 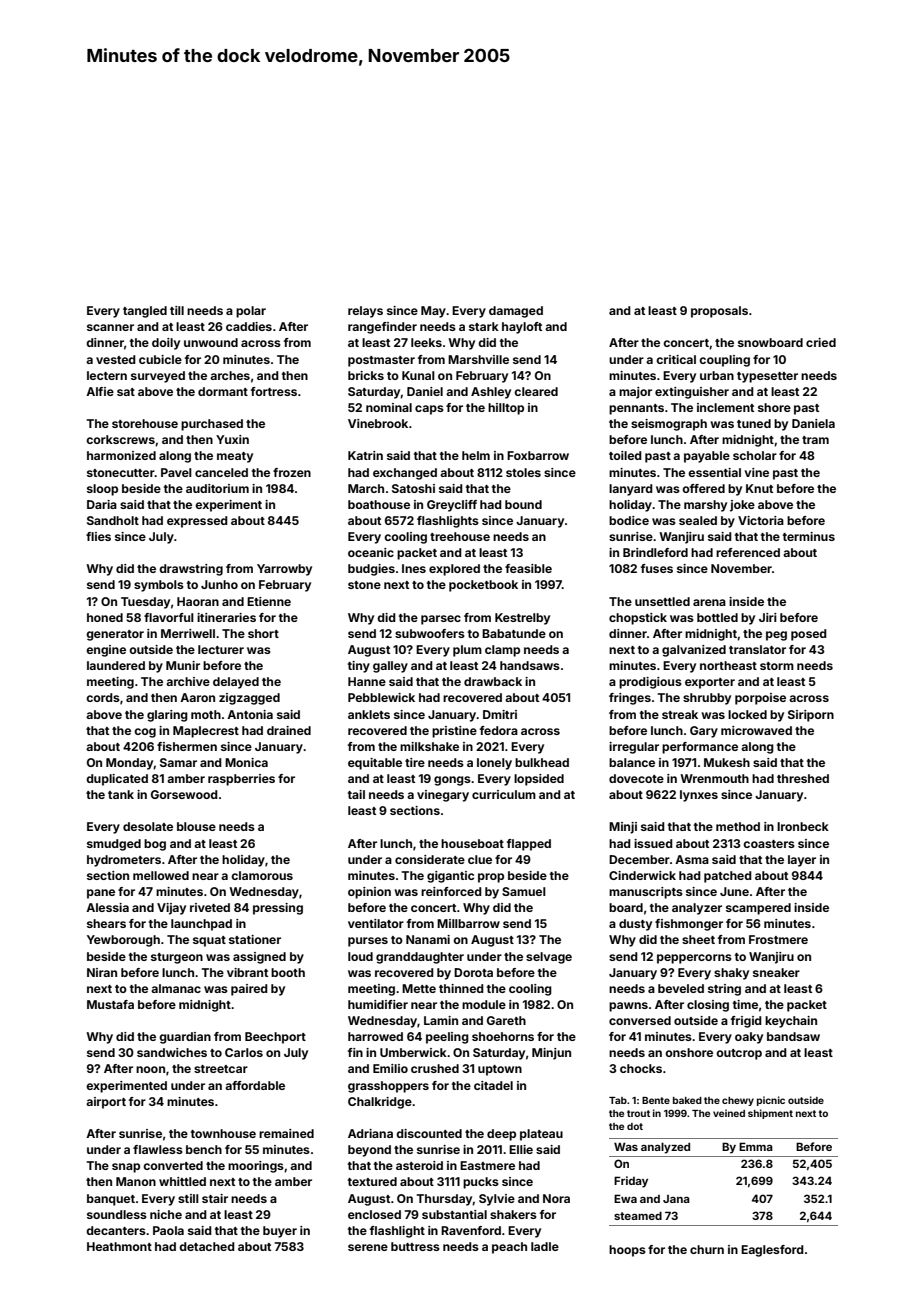 I want to click on cords, so click(x=103, y=697).
